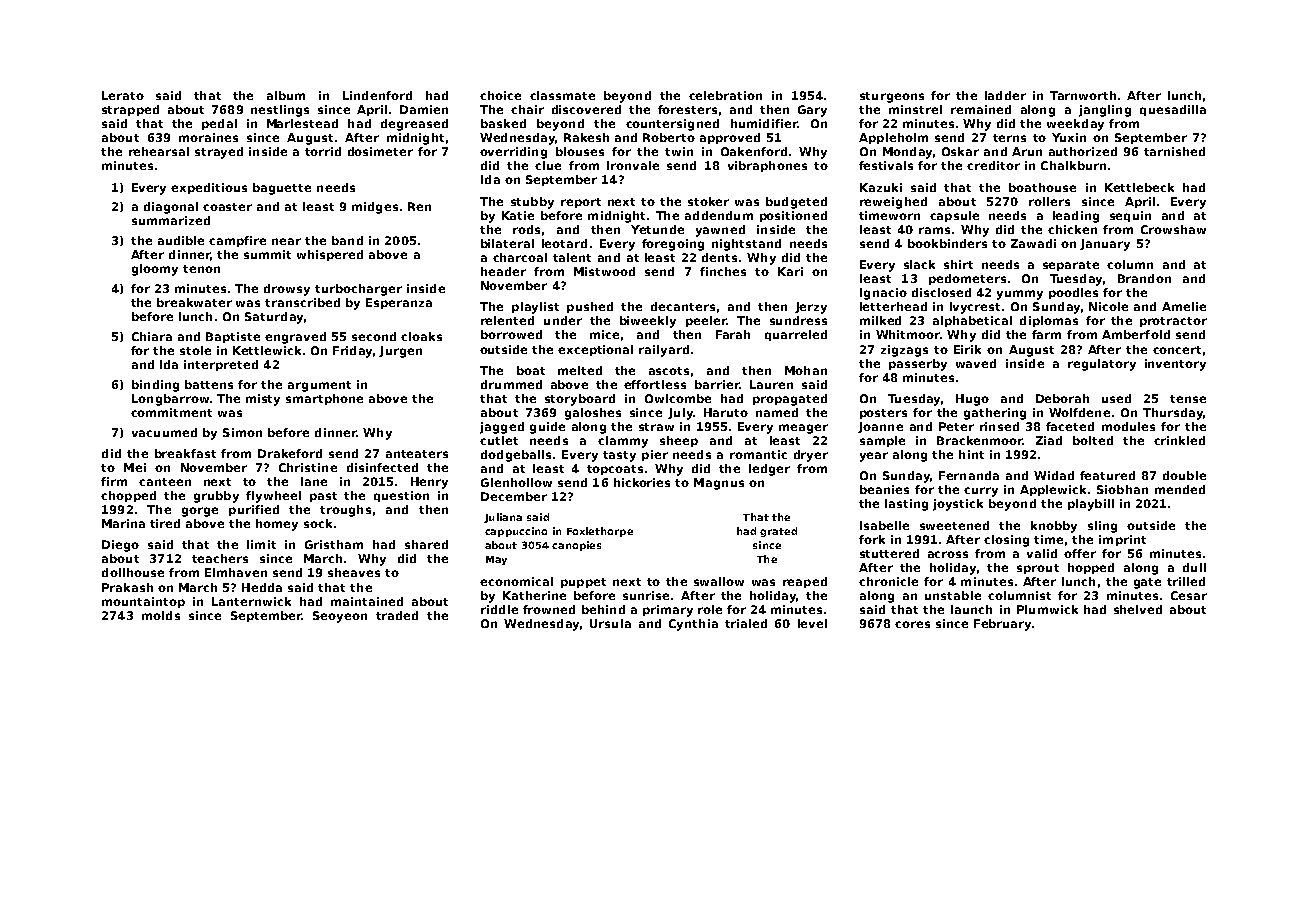 The image size is (1308, 924). I want to click on vacuumed, so click(164, 432).
